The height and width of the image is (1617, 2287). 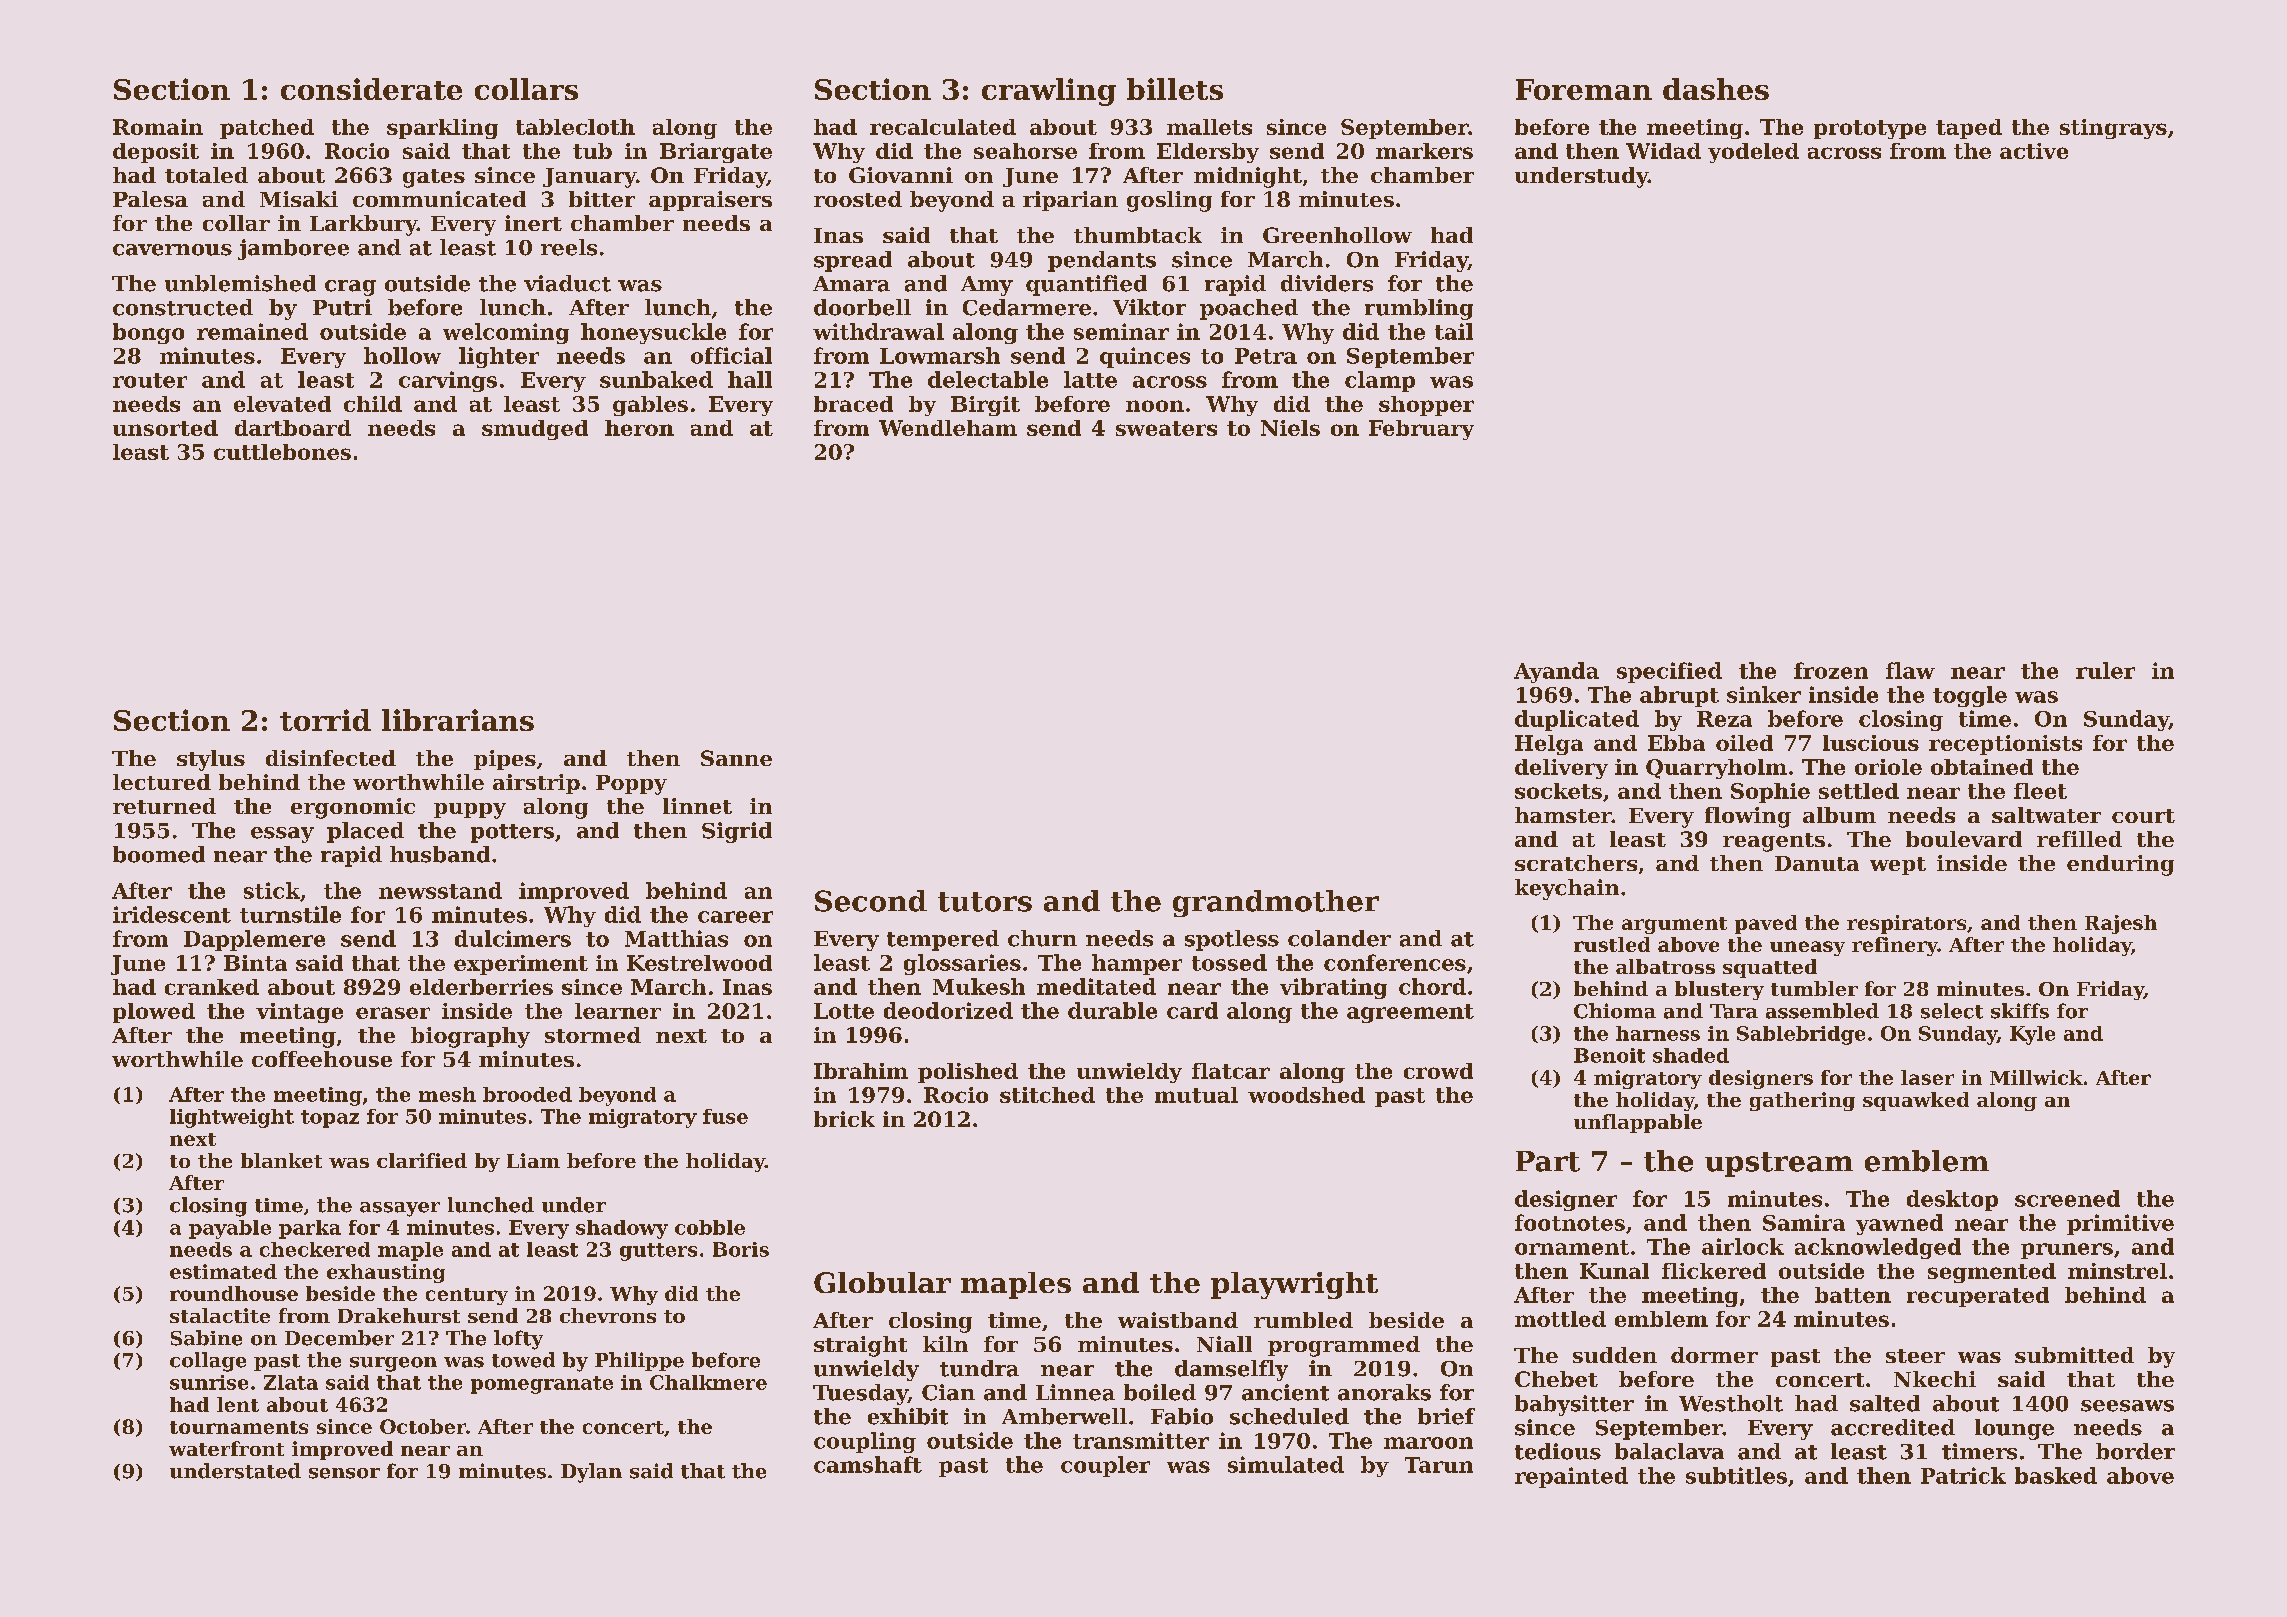 I want to click on cranked, so click(x=212, y=987).
